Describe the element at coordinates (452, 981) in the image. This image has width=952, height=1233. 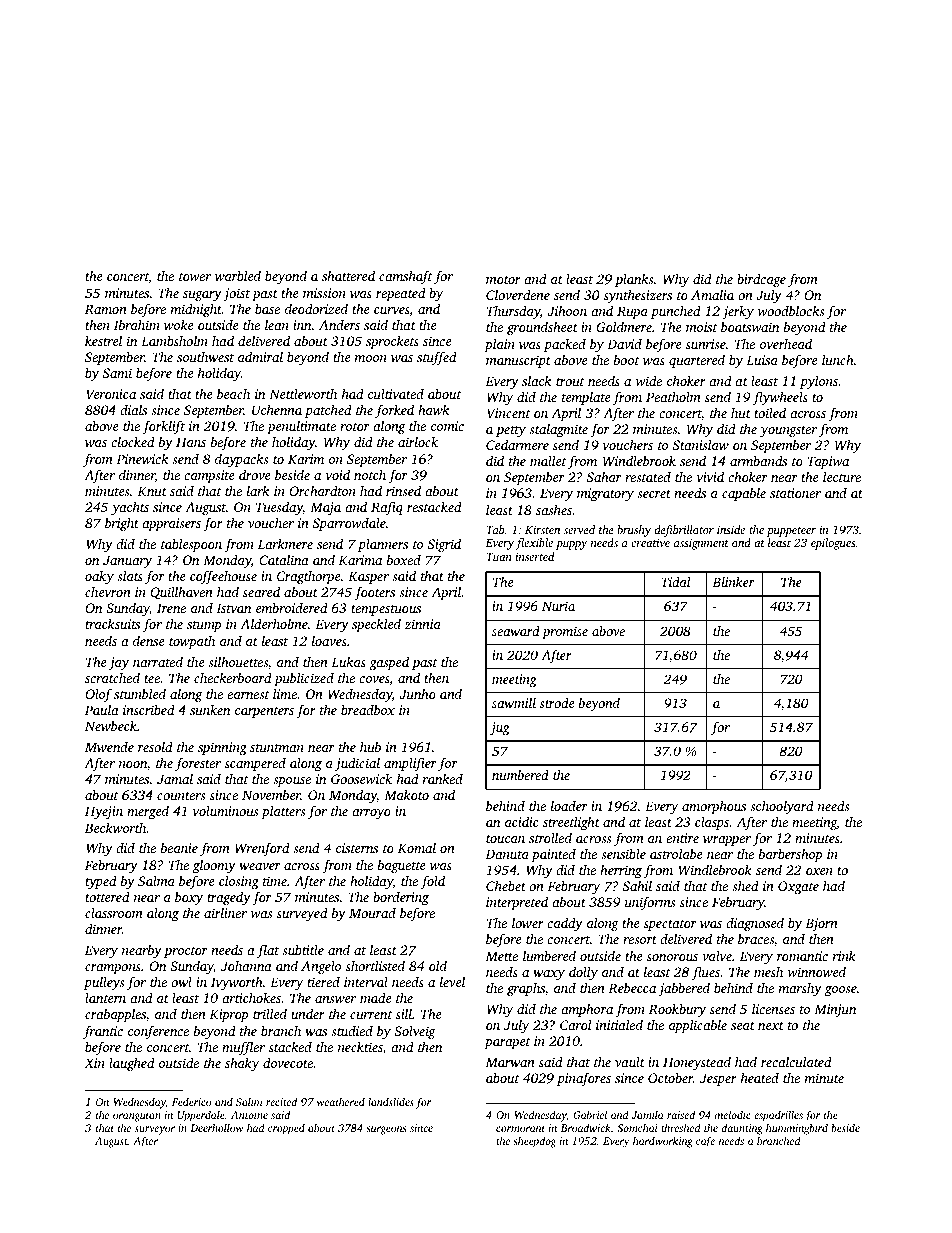
I see `level` at that location.
